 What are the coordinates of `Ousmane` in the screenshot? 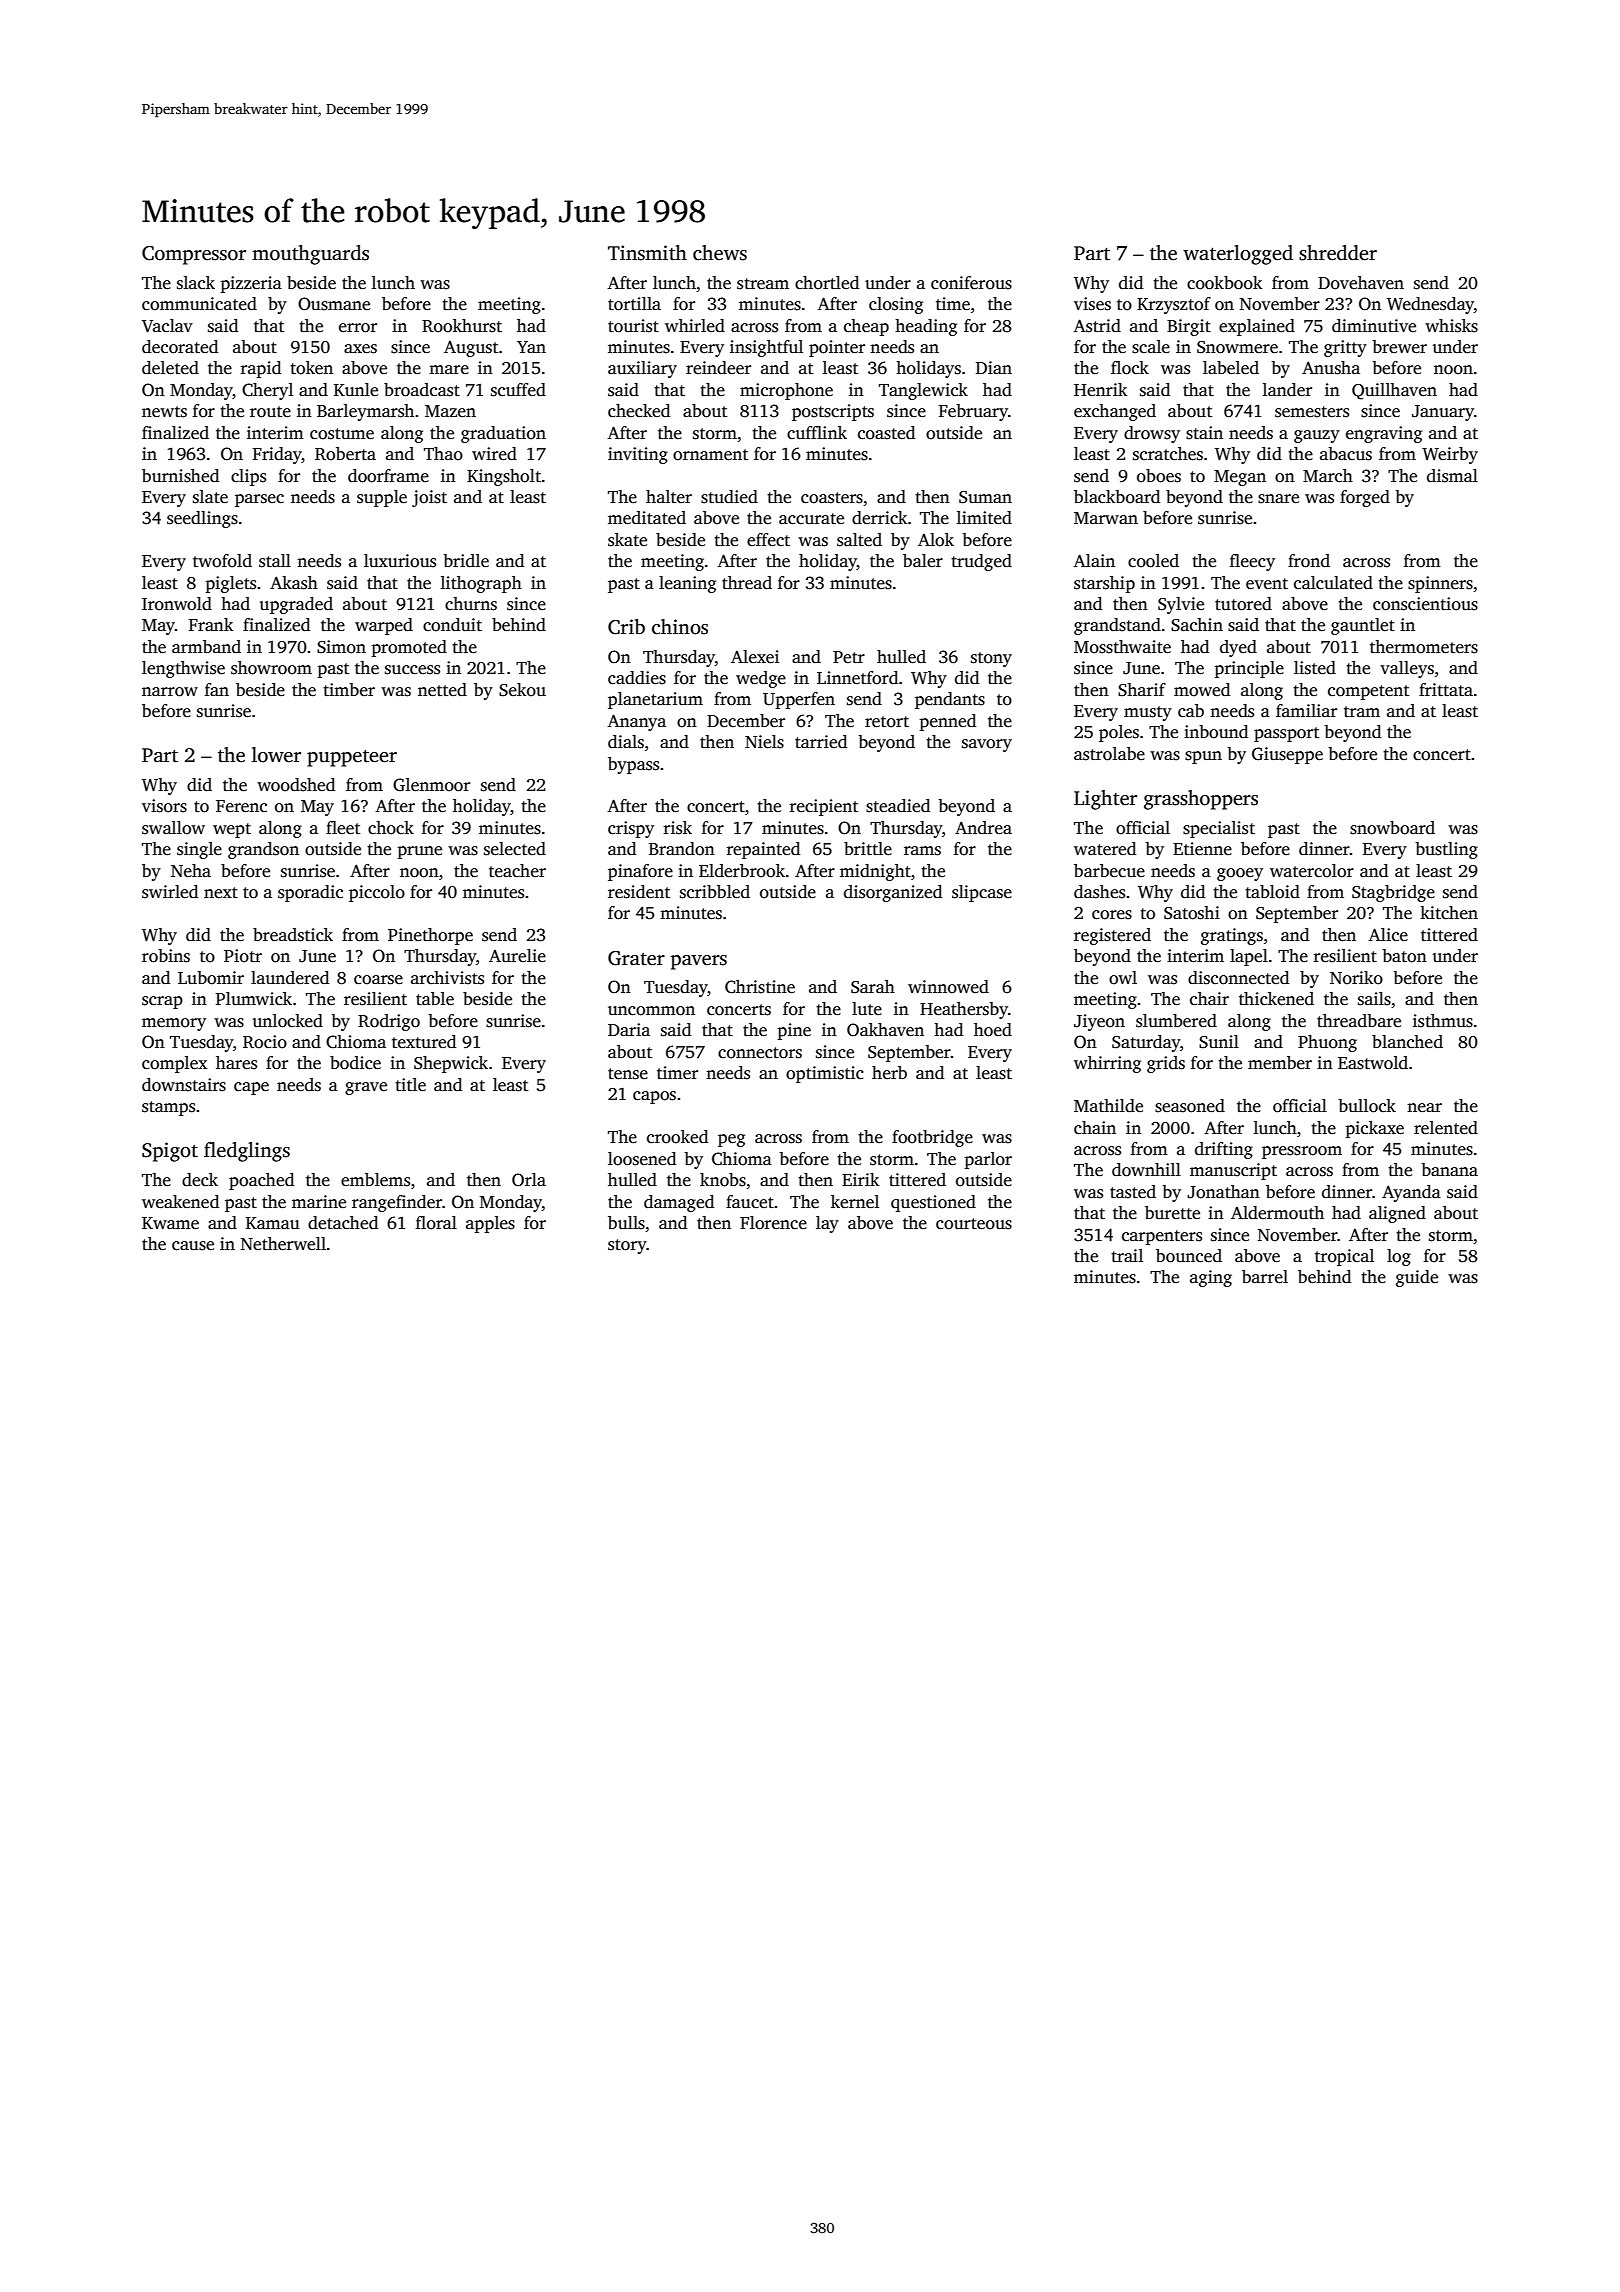 It's located at (334, 304).
